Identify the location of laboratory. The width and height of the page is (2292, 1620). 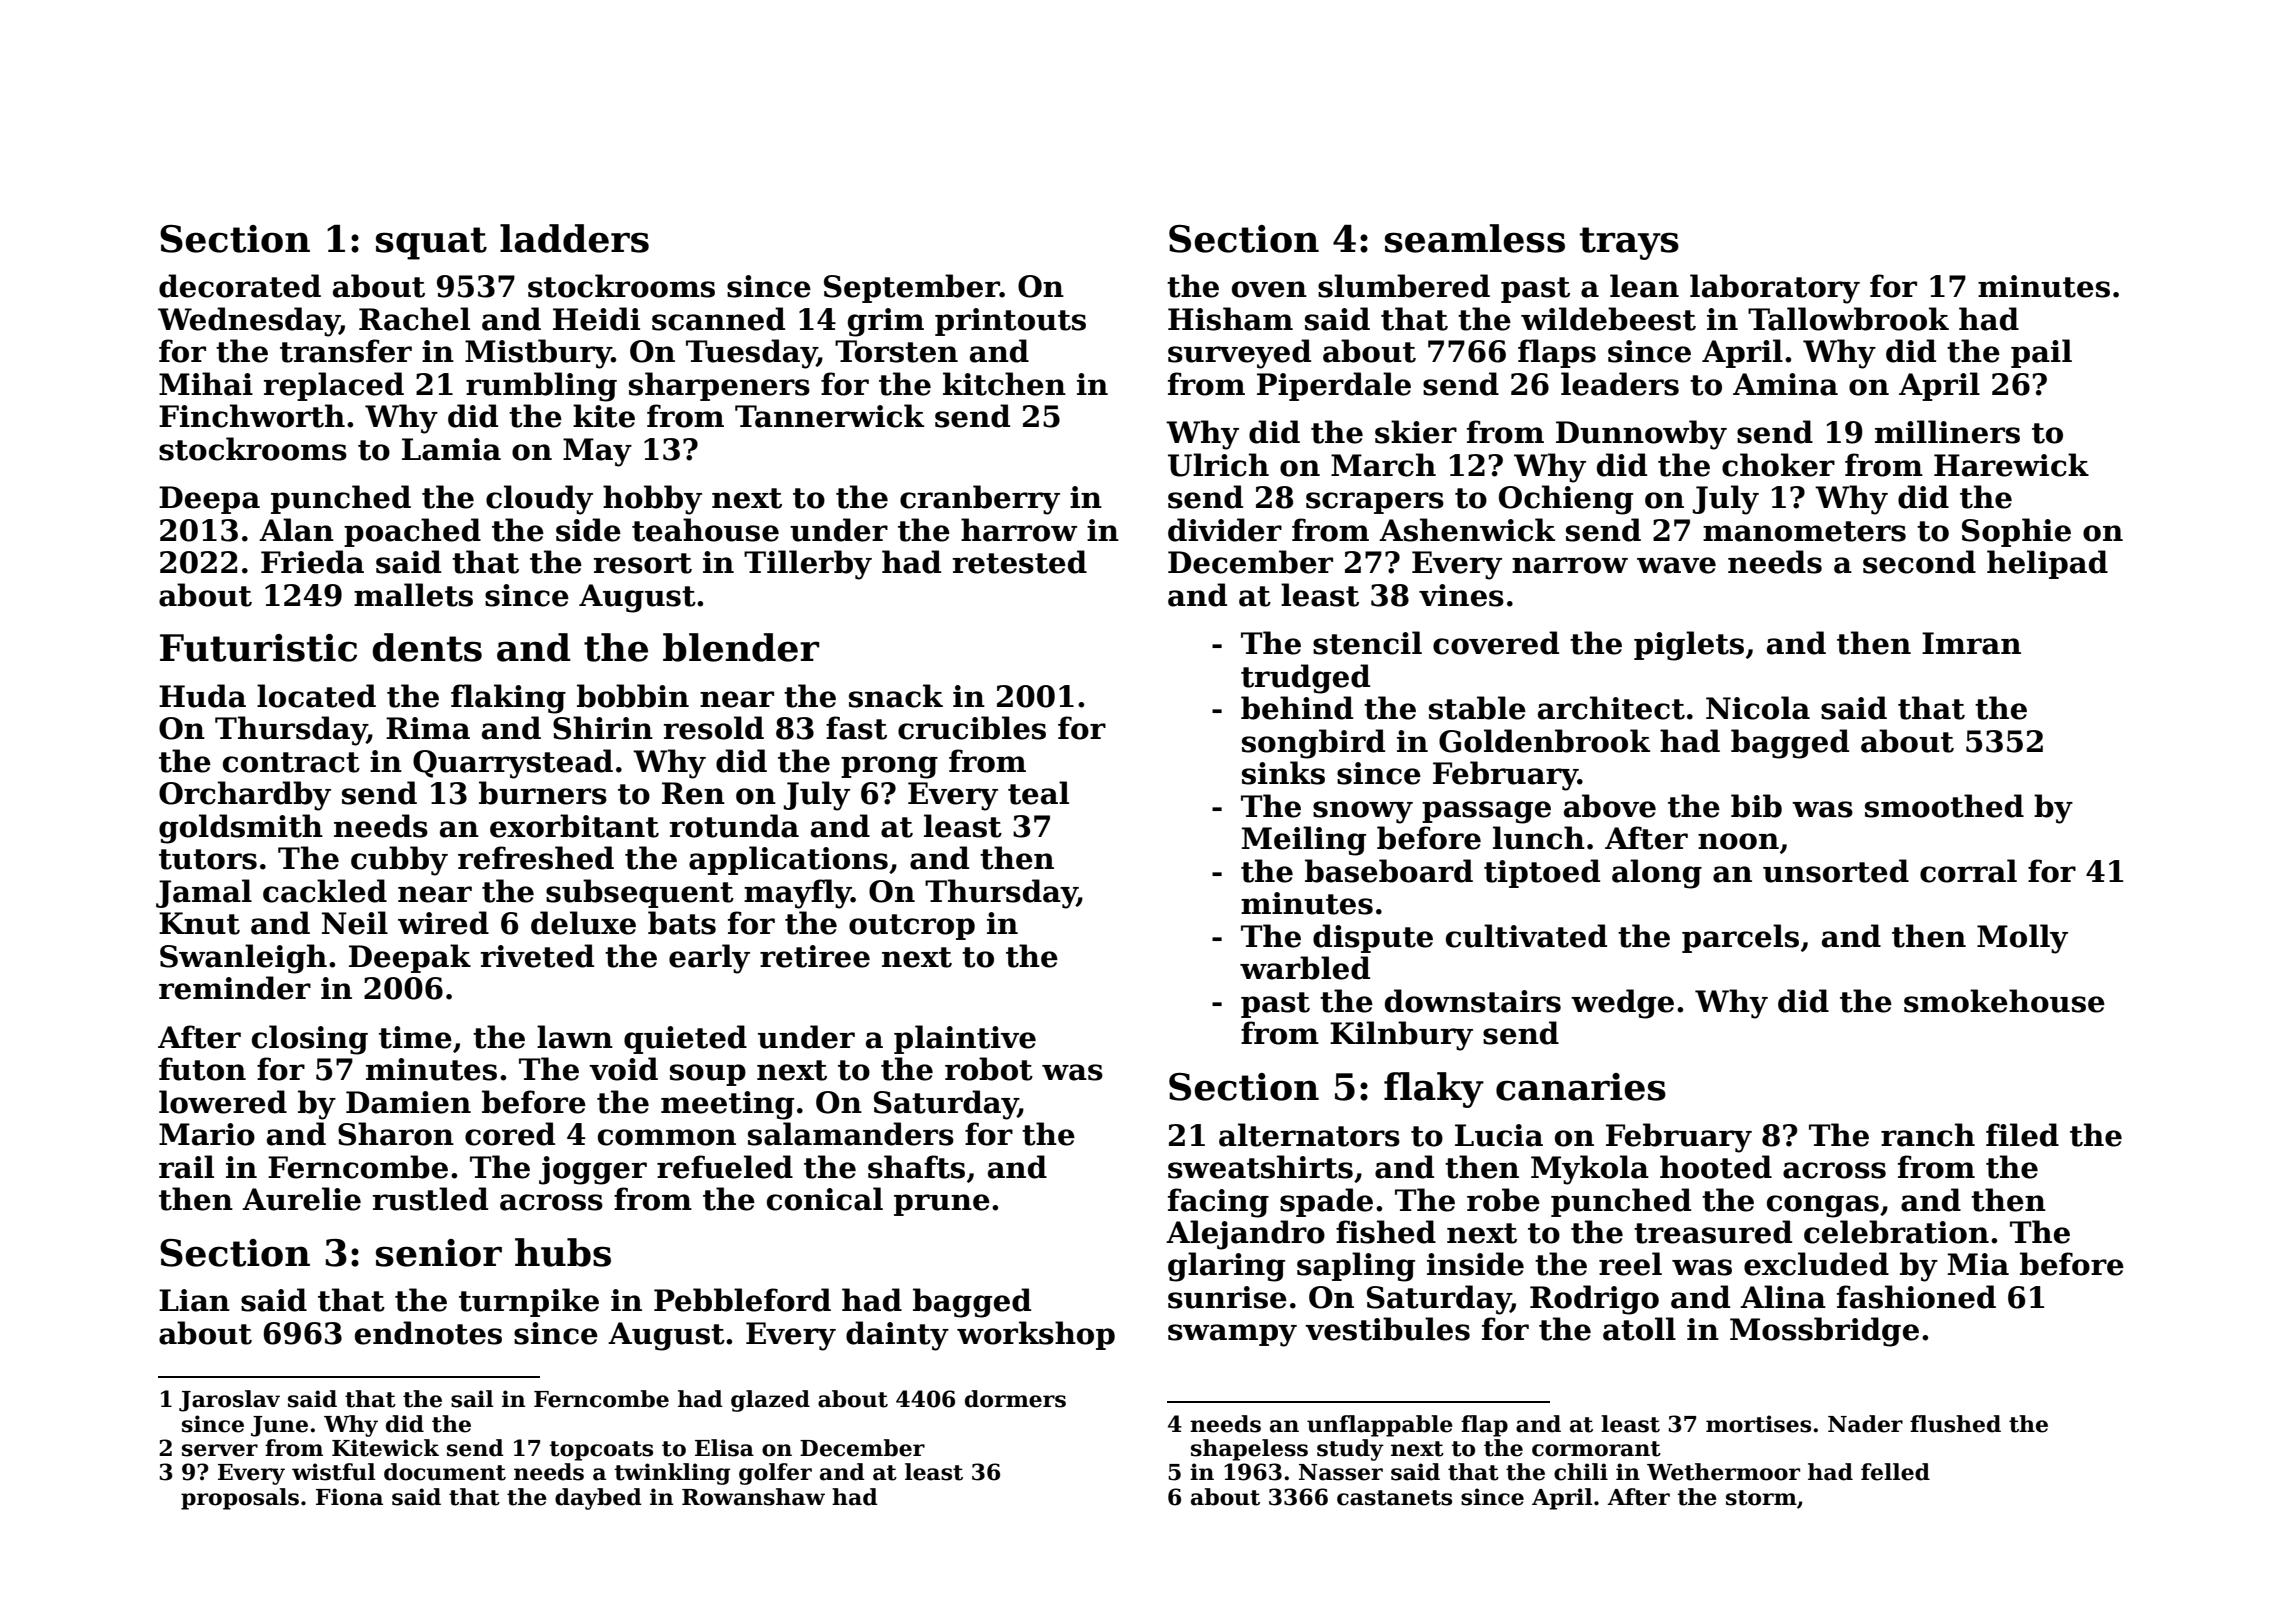
(1775, 289).
